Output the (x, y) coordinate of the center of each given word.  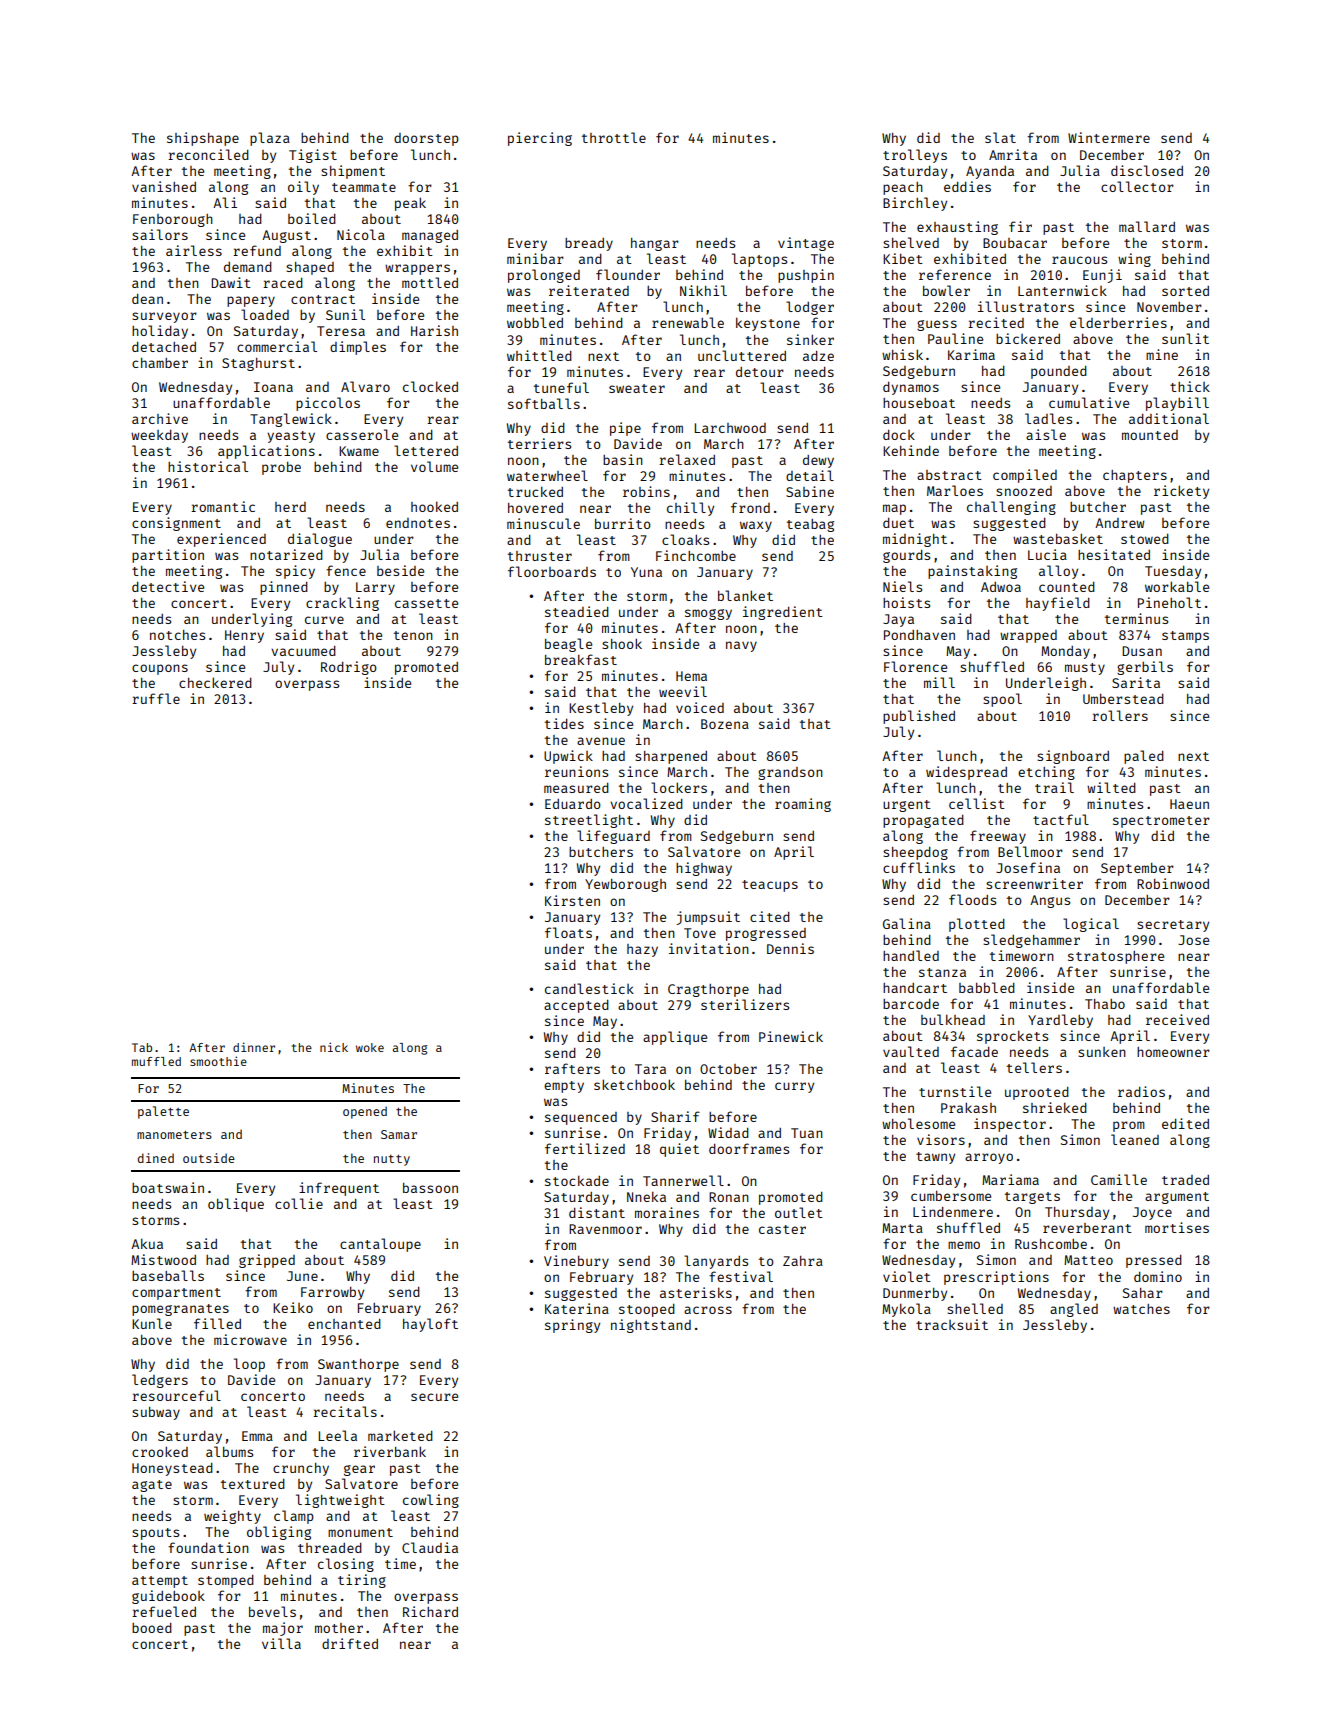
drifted (350, 1643)
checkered (215, 682)
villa (281, 1643)
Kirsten (572, 900)
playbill (1177, 404)
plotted (977, 925)
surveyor (164, 317)
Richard (430, 1611)
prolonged (544, 276)
